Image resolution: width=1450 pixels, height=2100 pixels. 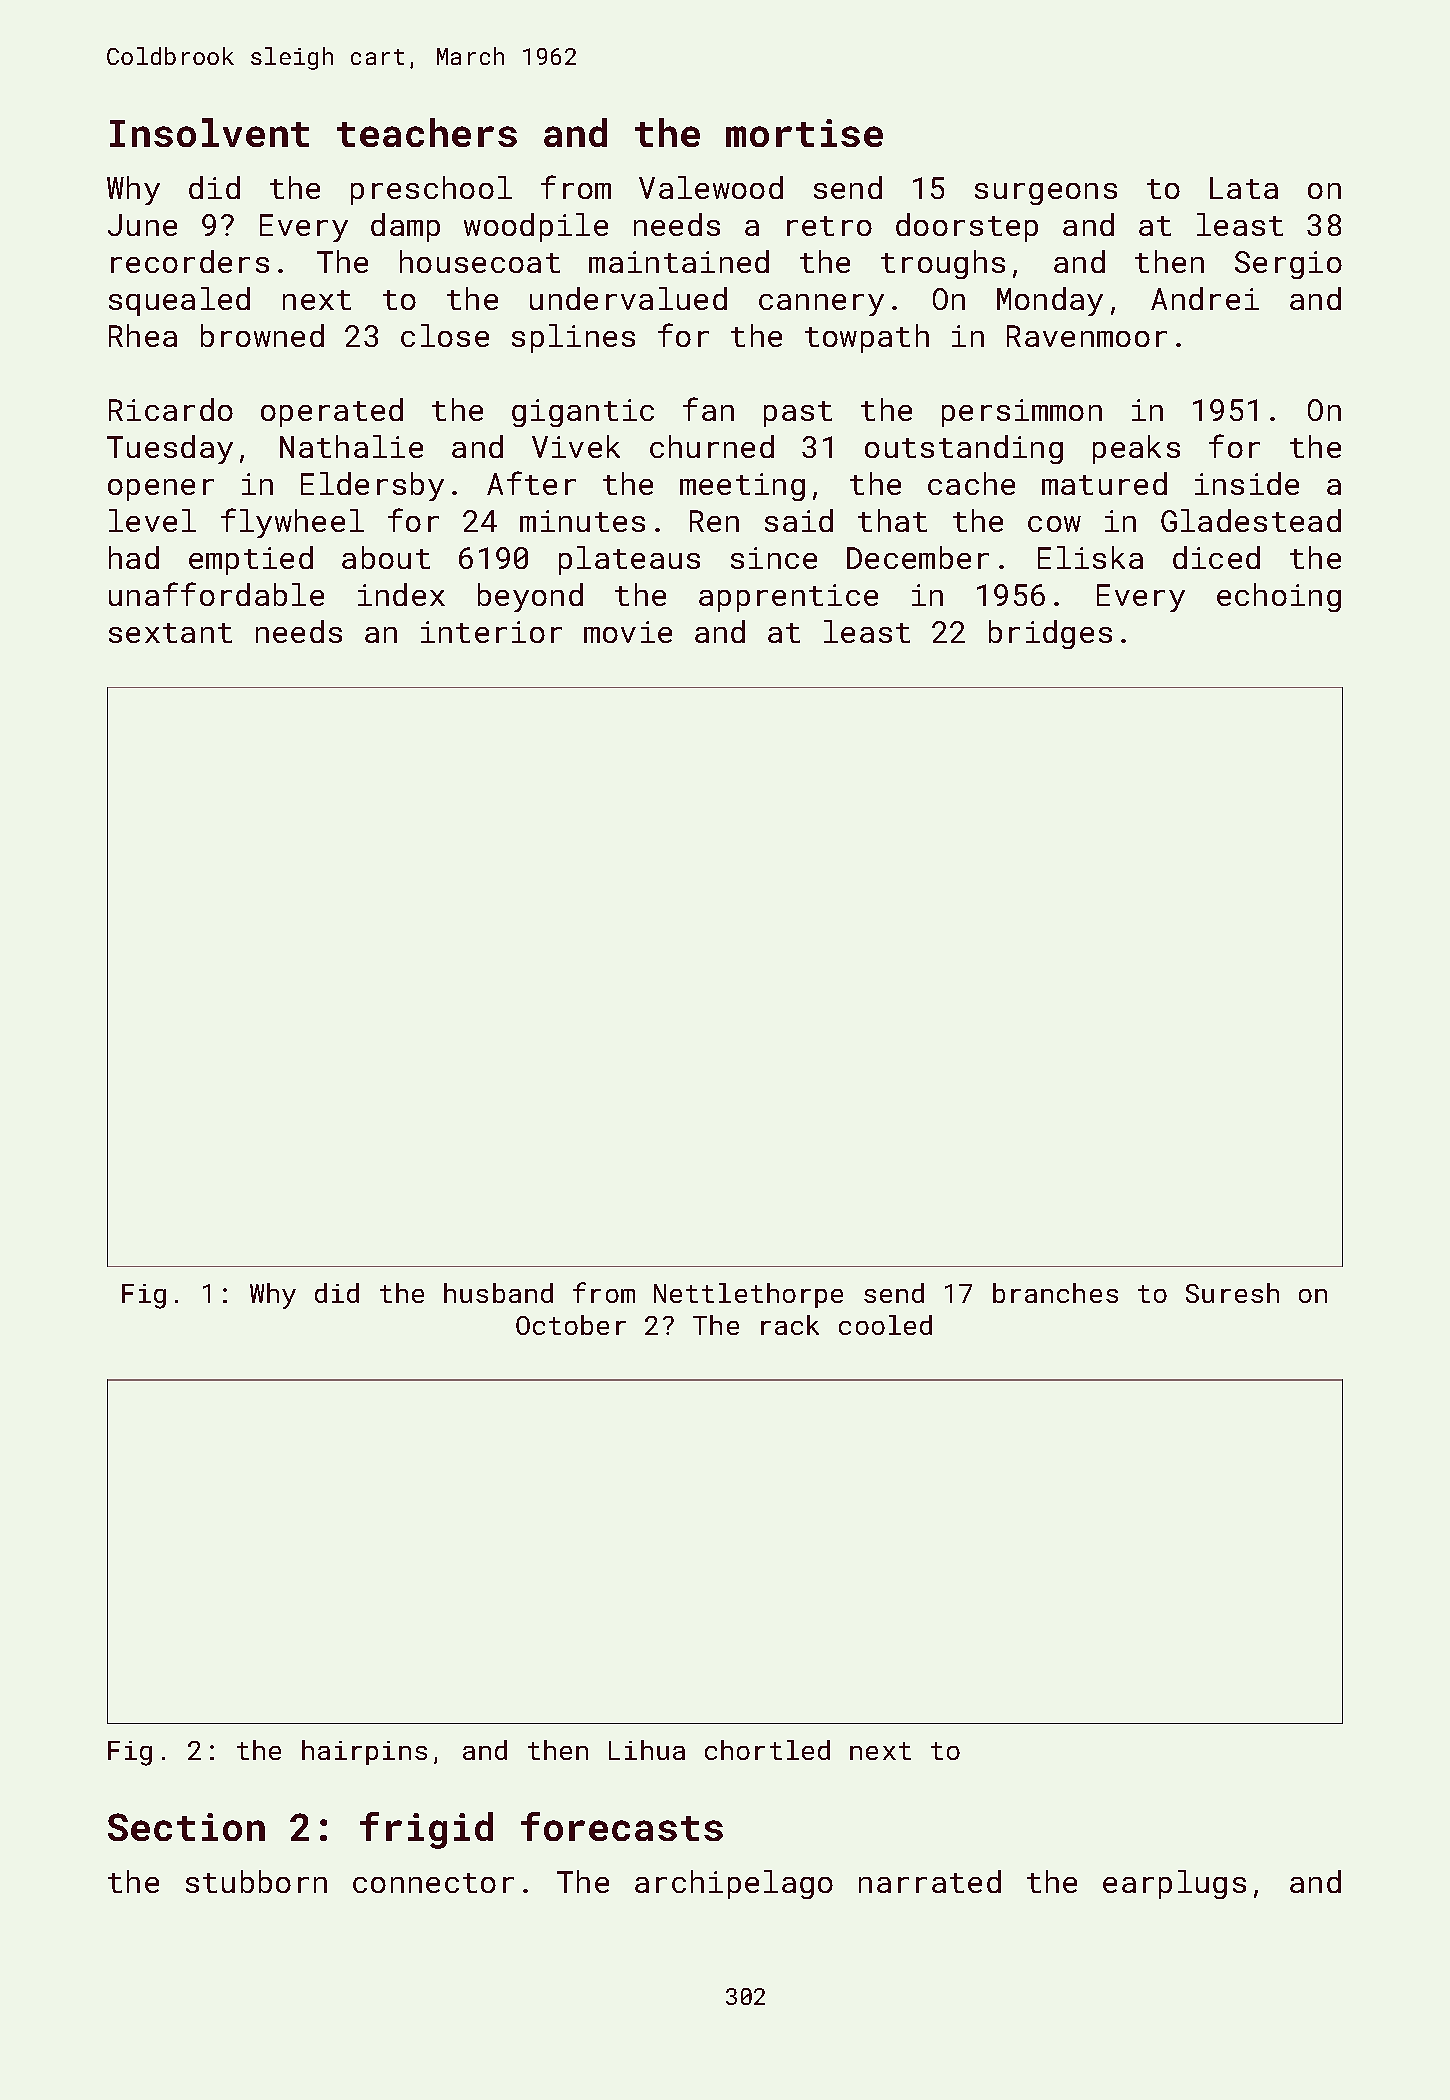 What do you see at coordinates (351, 446) in the page?
I see `Nathalie` at bounding box center [351, 446].
